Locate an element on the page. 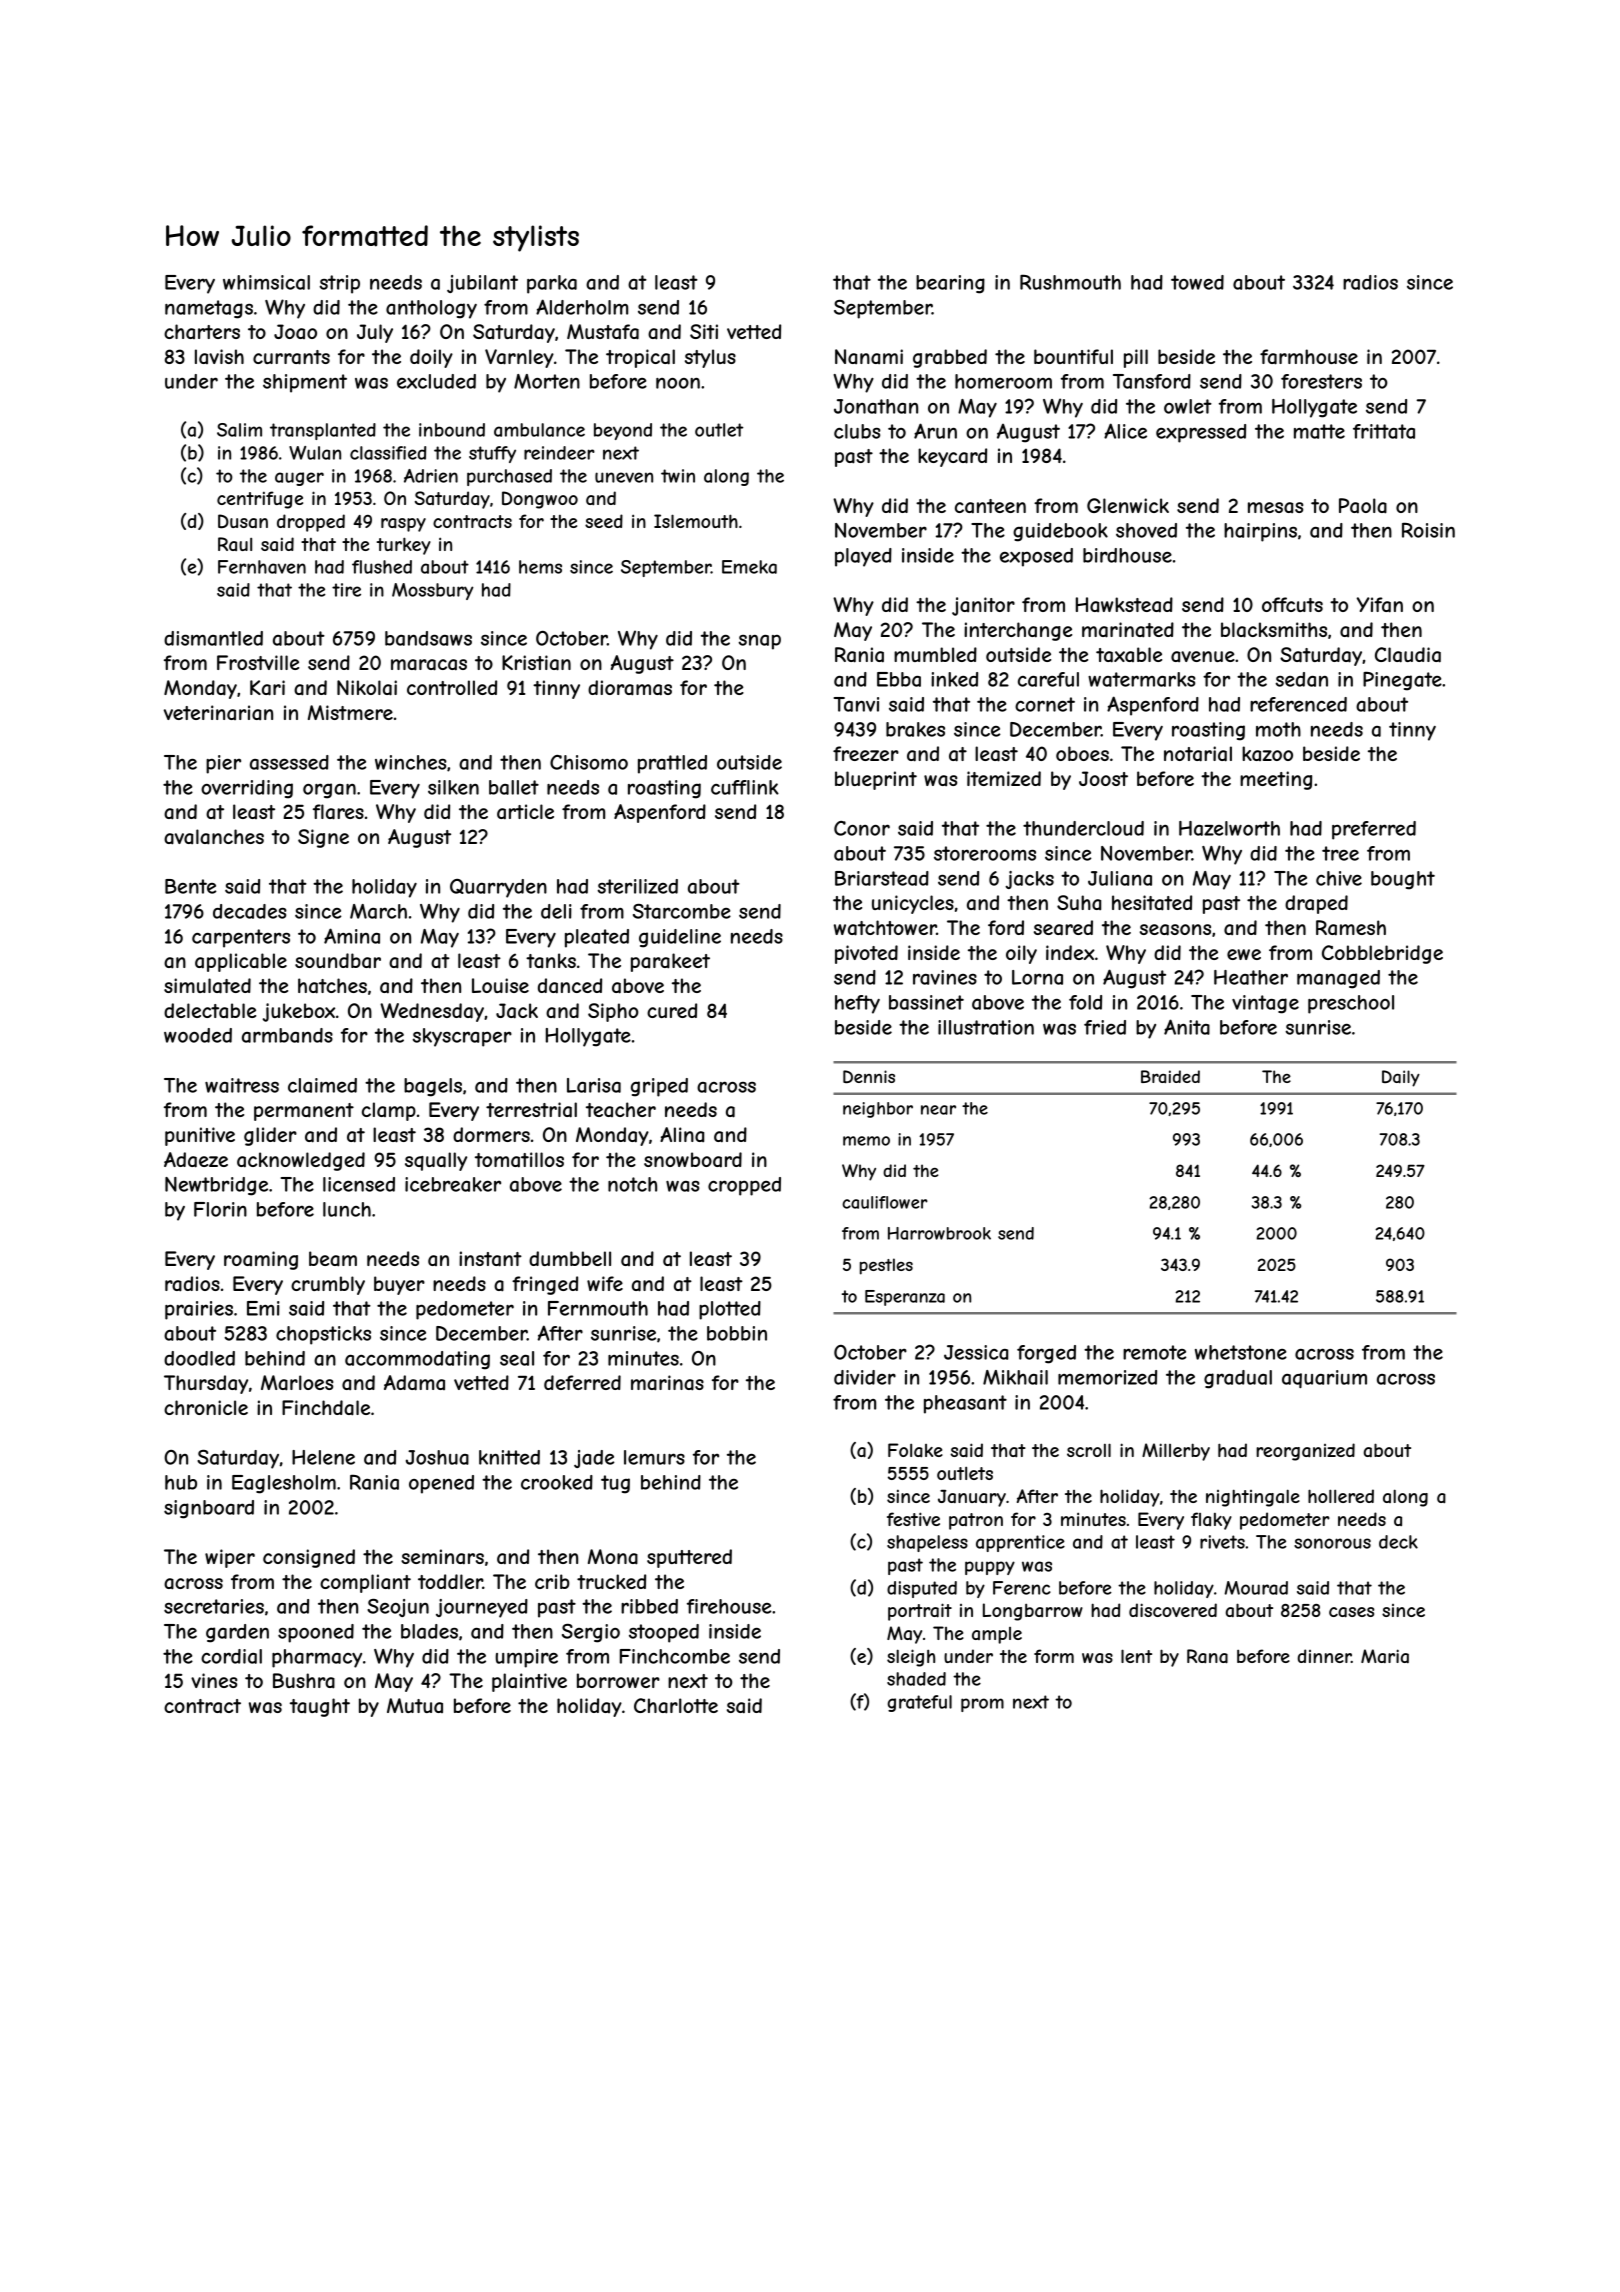 This document has width=1620, height=2292. Florin is located at coordinates (220, 1209).
